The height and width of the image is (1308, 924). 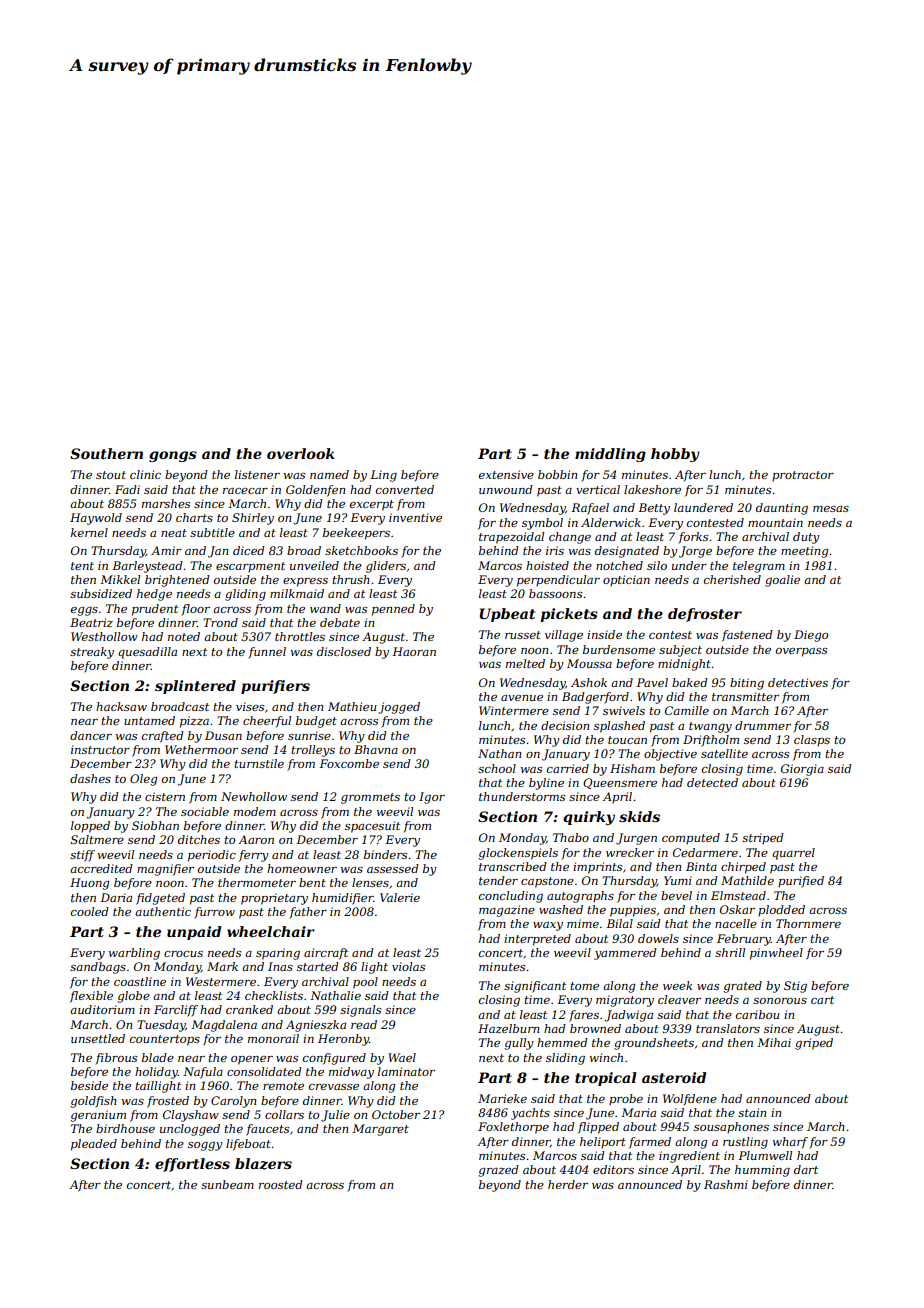 What do you see at coordinates (565, 1059) in the image?
I see `sliding` at bounding box center [565, 1059].
